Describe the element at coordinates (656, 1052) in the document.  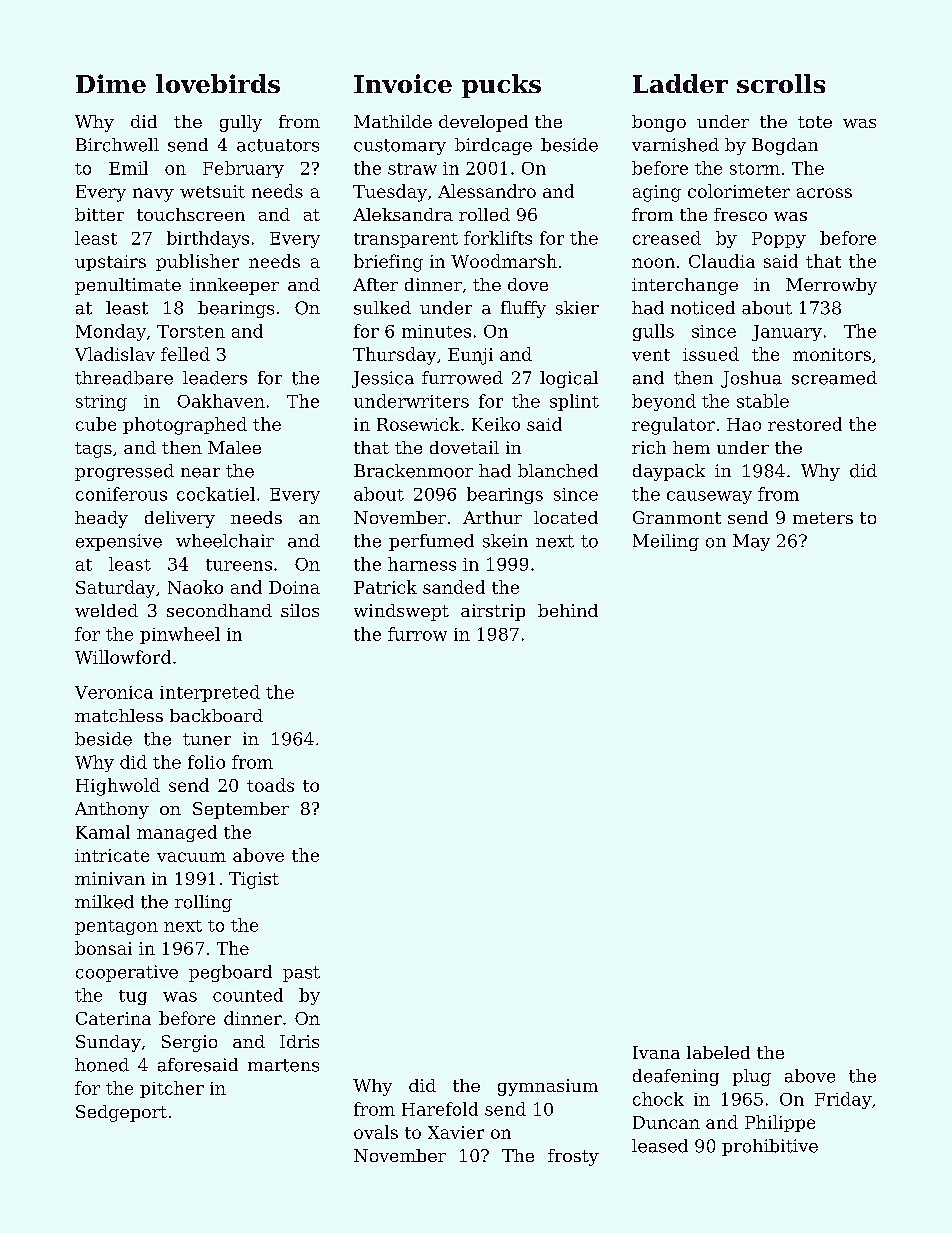
I see `Ivana` at that location.
